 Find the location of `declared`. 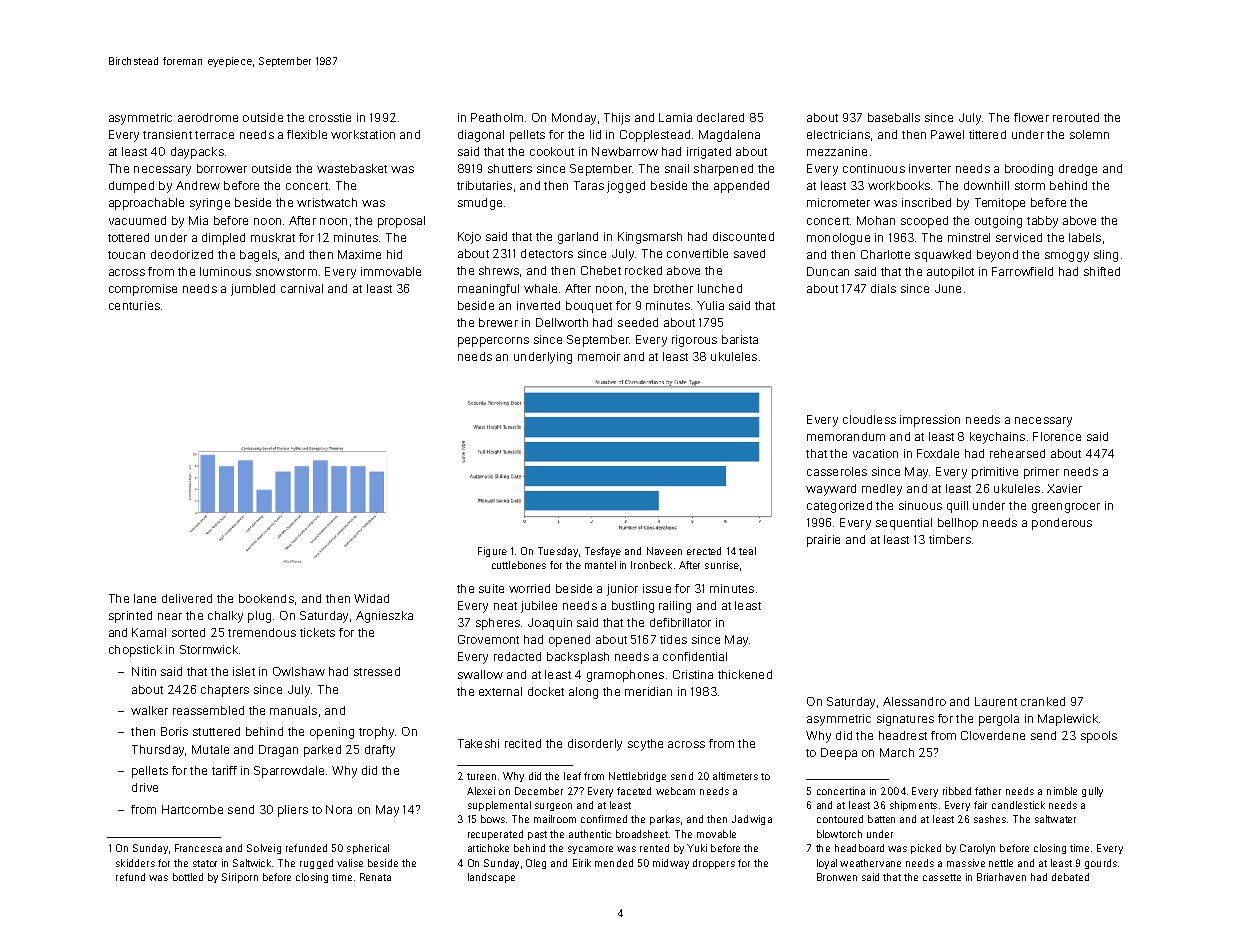

declared is located at coordinates (720, 117).
